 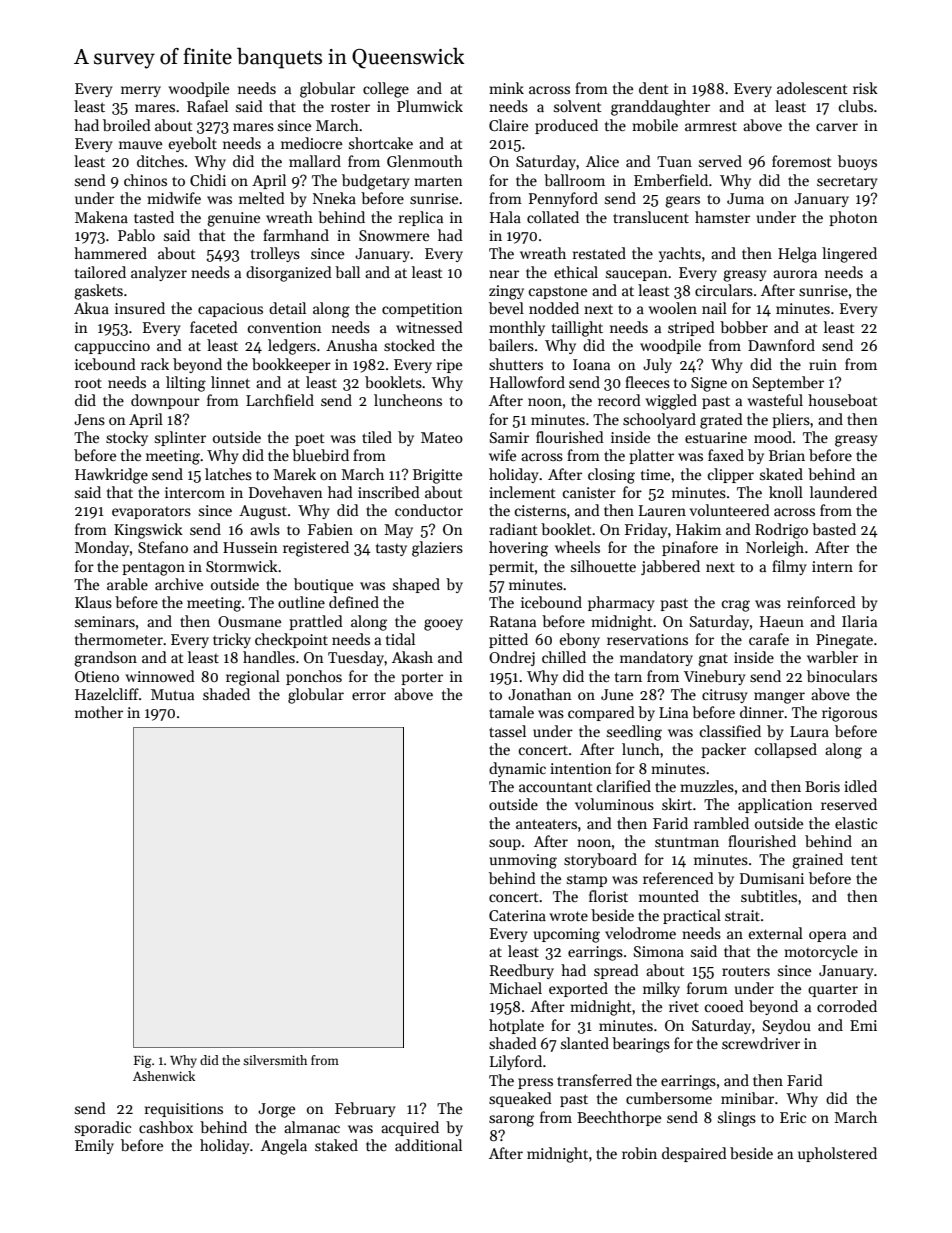 I want to click on Hala, so click(x=505, y=217).
